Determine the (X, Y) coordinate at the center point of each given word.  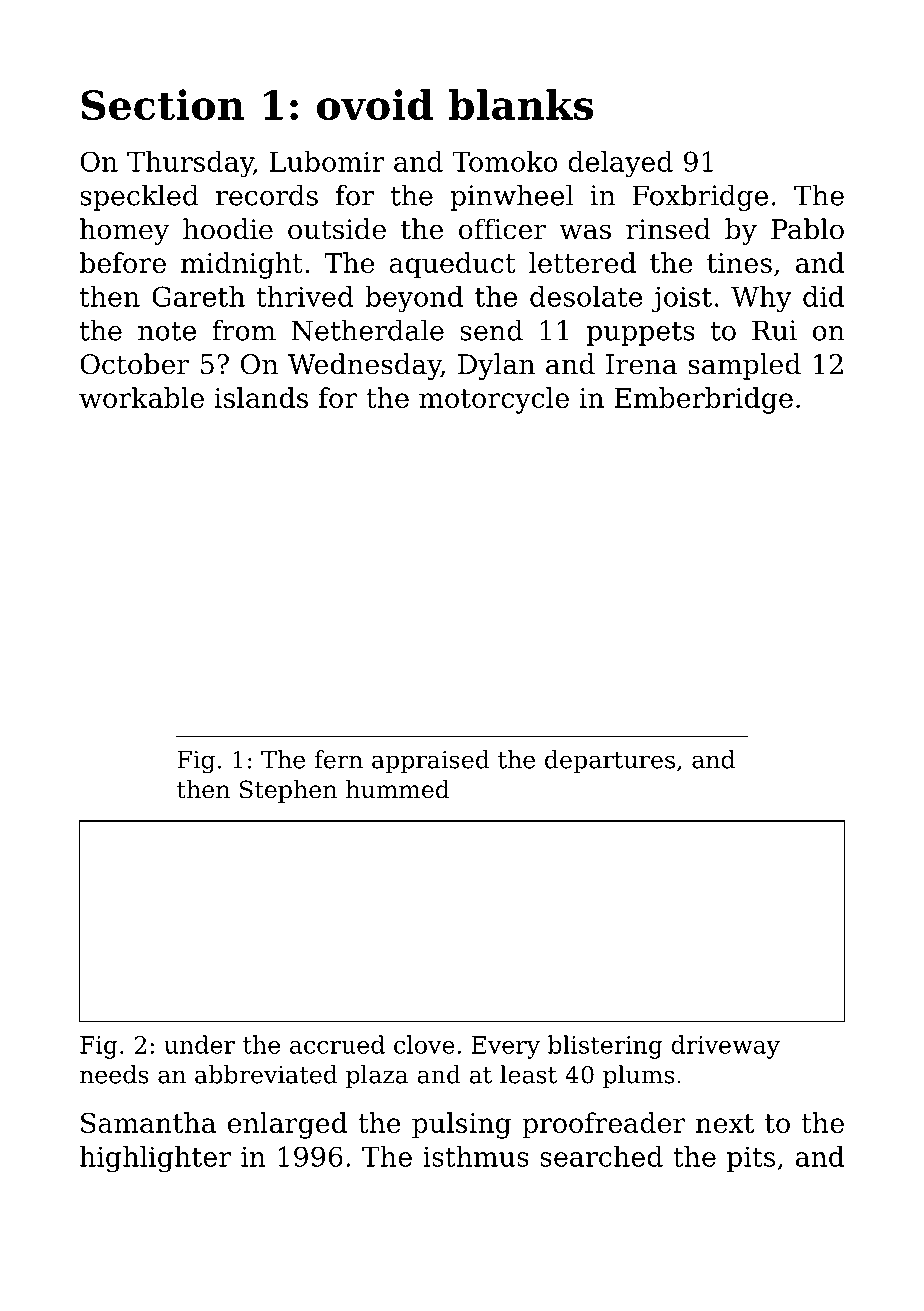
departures (610, 761)
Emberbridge (704, 400)
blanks (520, 104)
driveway (725, 1047)
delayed (620, 164)
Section (163, 104)
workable (141, 397)
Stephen (288, 791)
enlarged (287, 1125)
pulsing (461, 1125)
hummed (398, 789)
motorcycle (494, 400)
